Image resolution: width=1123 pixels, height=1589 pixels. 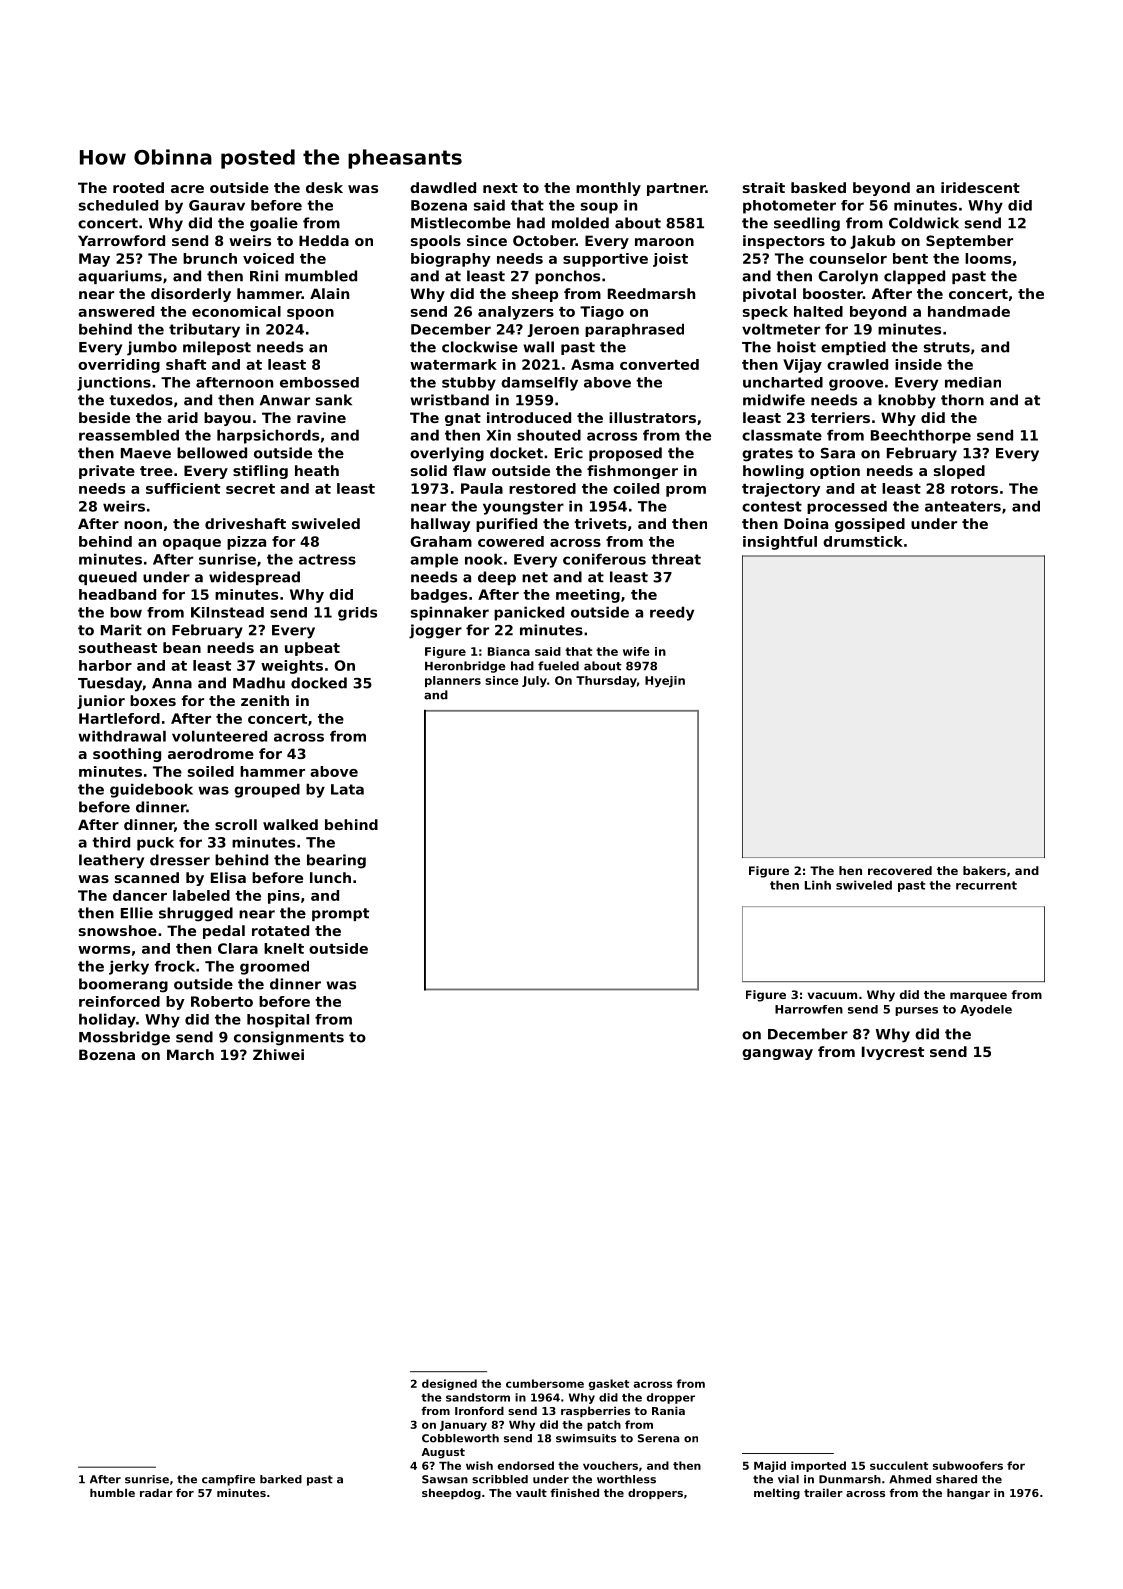 I want to click on spools, so click(x=436, y=242).
